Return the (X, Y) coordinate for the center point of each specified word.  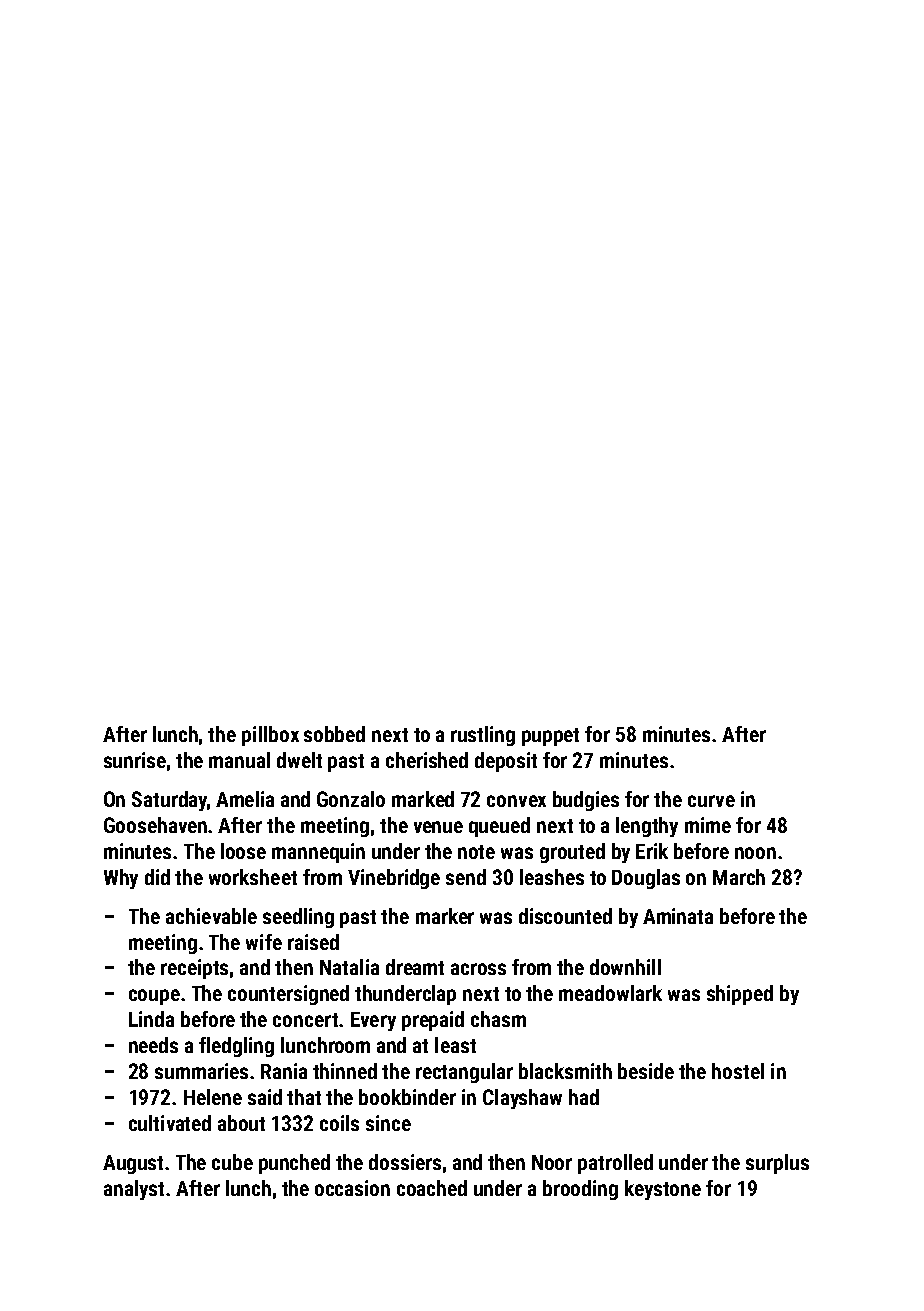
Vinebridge (394, 879)
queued (499, 827)
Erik (652, 851)
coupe (154, 997)
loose (243, 851)
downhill (625, 967)
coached (432, 1188)
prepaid (433, 1021)
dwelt (299, 760)
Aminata (678, 916)
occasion (352, 1188)
